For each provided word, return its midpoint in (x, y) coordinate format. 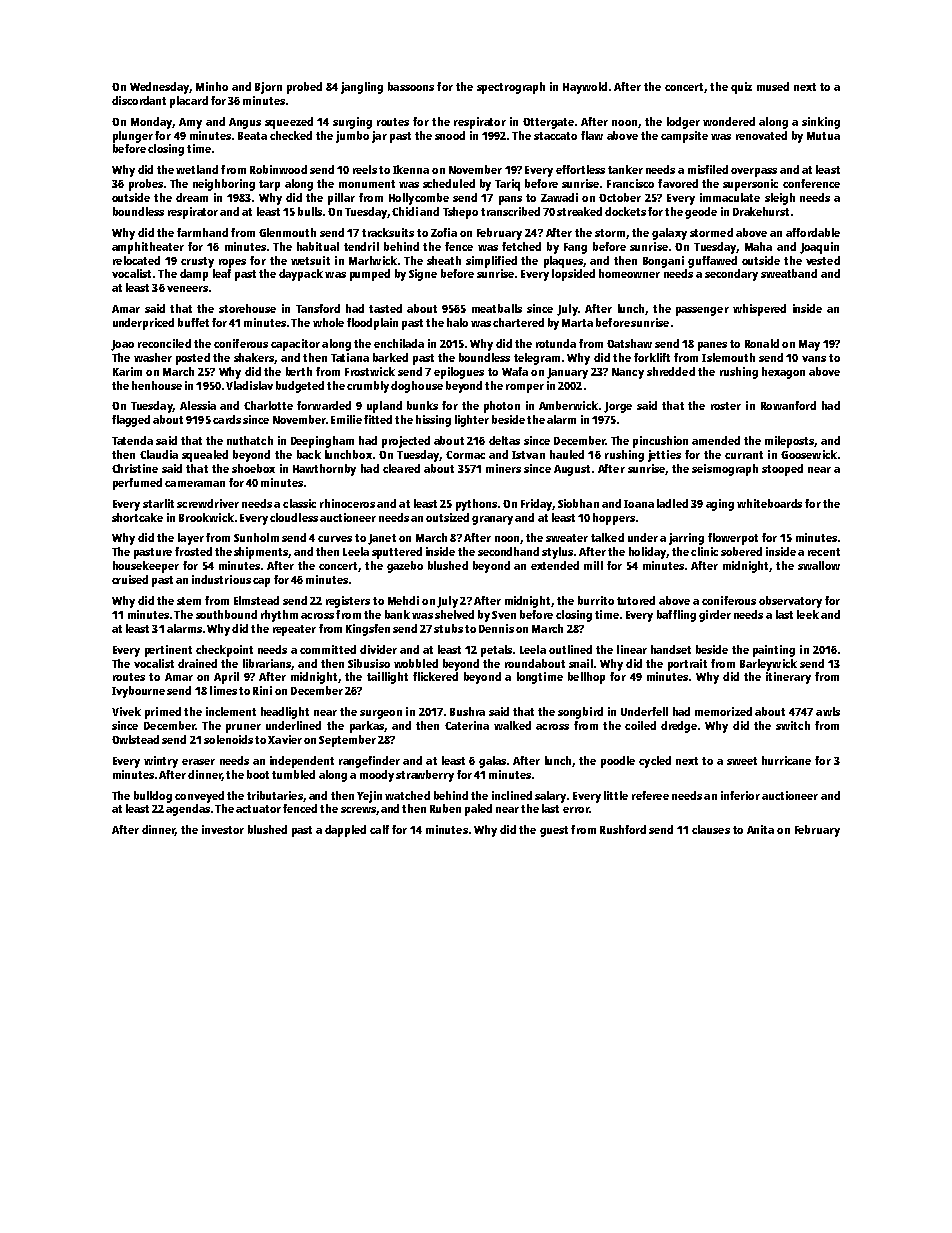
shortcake (137, 517)
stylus (557, 553)
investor (223, 829)
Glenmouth (287, 232)
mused (773, 86)
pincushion (660, 442)
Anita (760, 829)
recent (824, 552)
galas (492, 762)
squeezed (289, 123)
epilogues (459, 373)
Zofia (444, 232)
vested (823, 260)
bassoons (411, 86)
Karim (127, 371)
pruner (243, 728)
